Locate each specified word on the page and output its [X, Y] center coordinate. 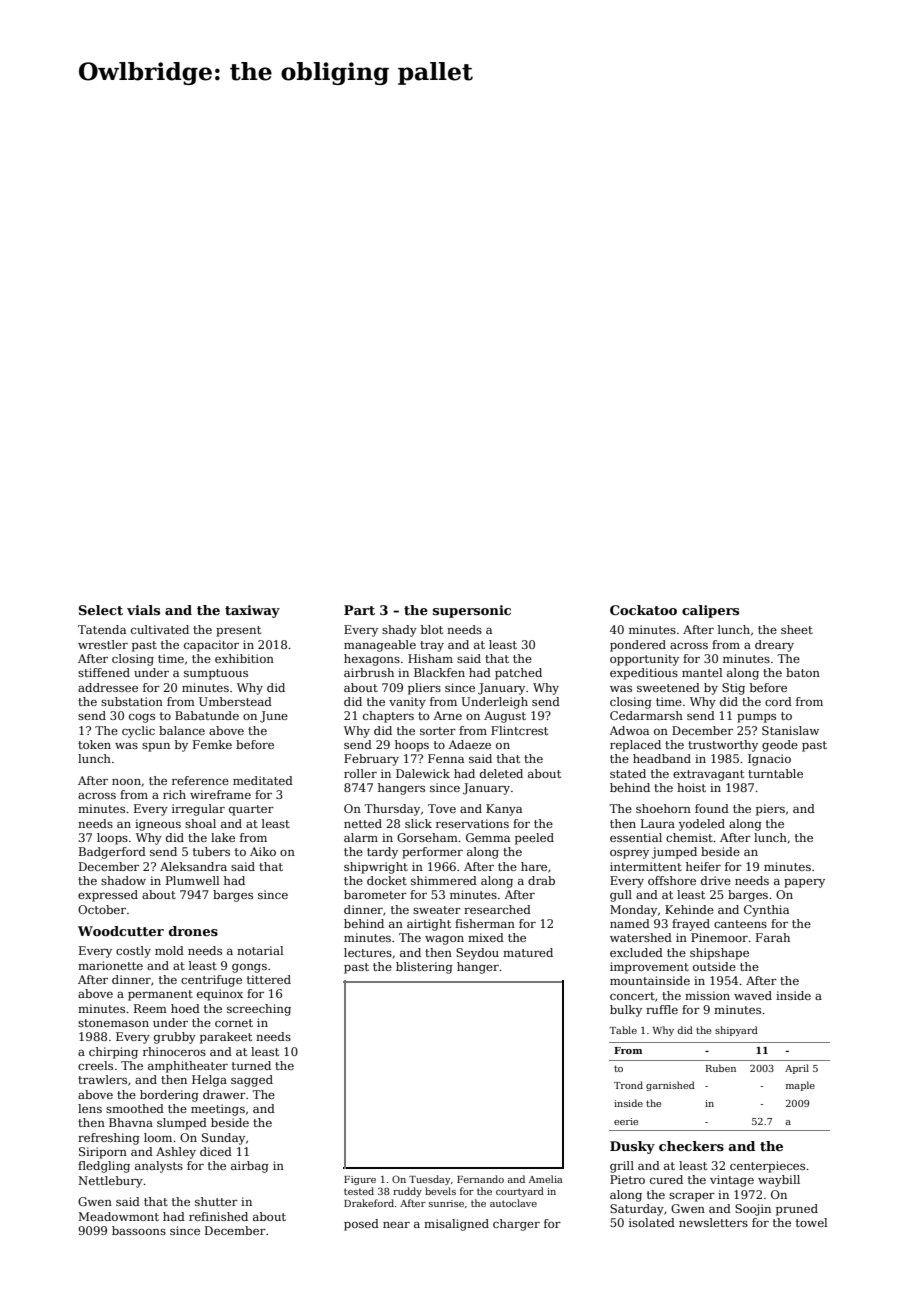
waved [753, 995]
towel [812, 1222]
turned [251, 1065]
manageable [380, 646]
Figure [360, 1180]
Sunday [223, 1139]
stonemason [113, 1023]
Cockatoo [643, 610]
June [274, 717]
